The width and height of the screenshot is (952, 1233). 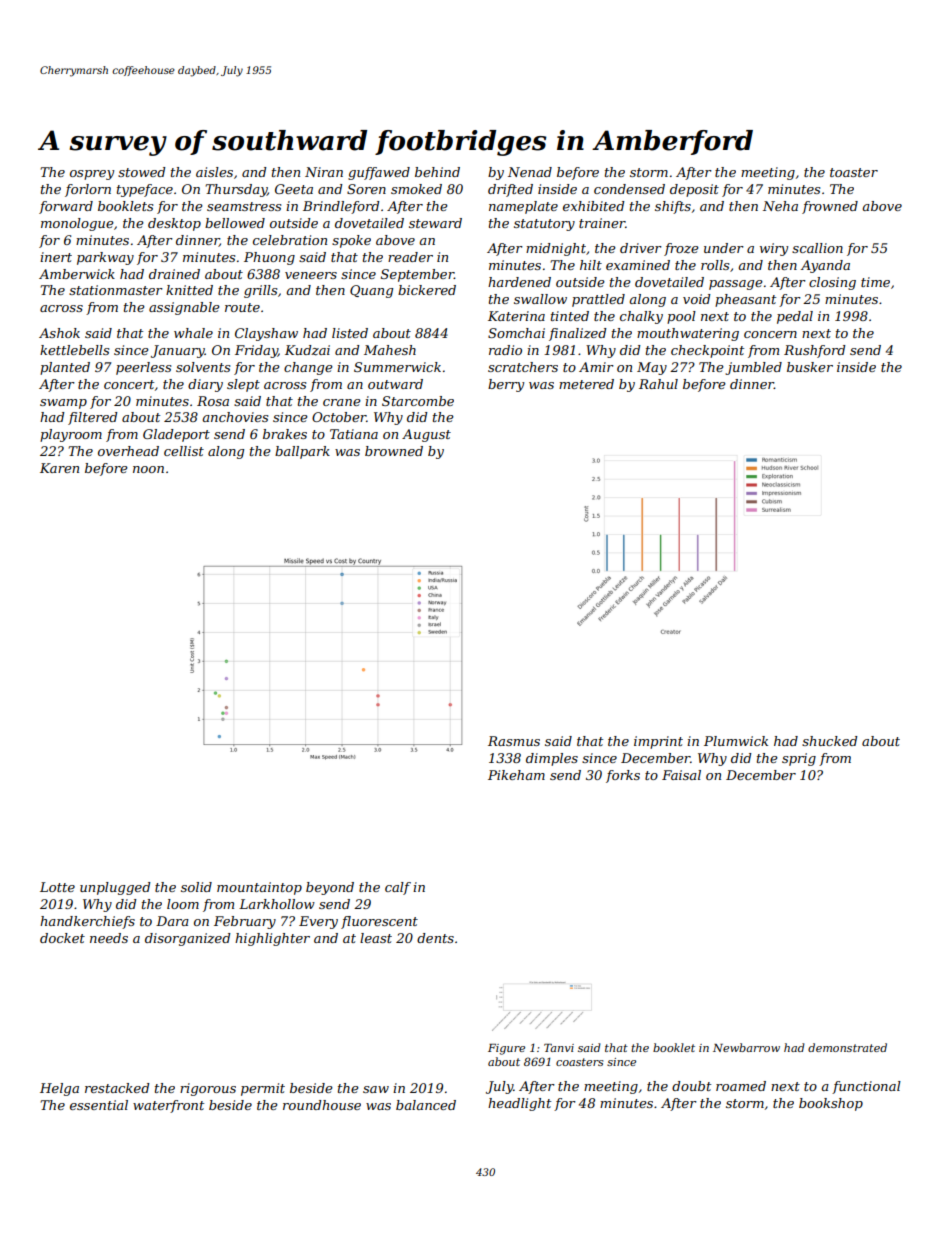 What do you see at coordinates (830, 741) in the screenshot?
I see `shucked` at bounding box center [830, 741].
